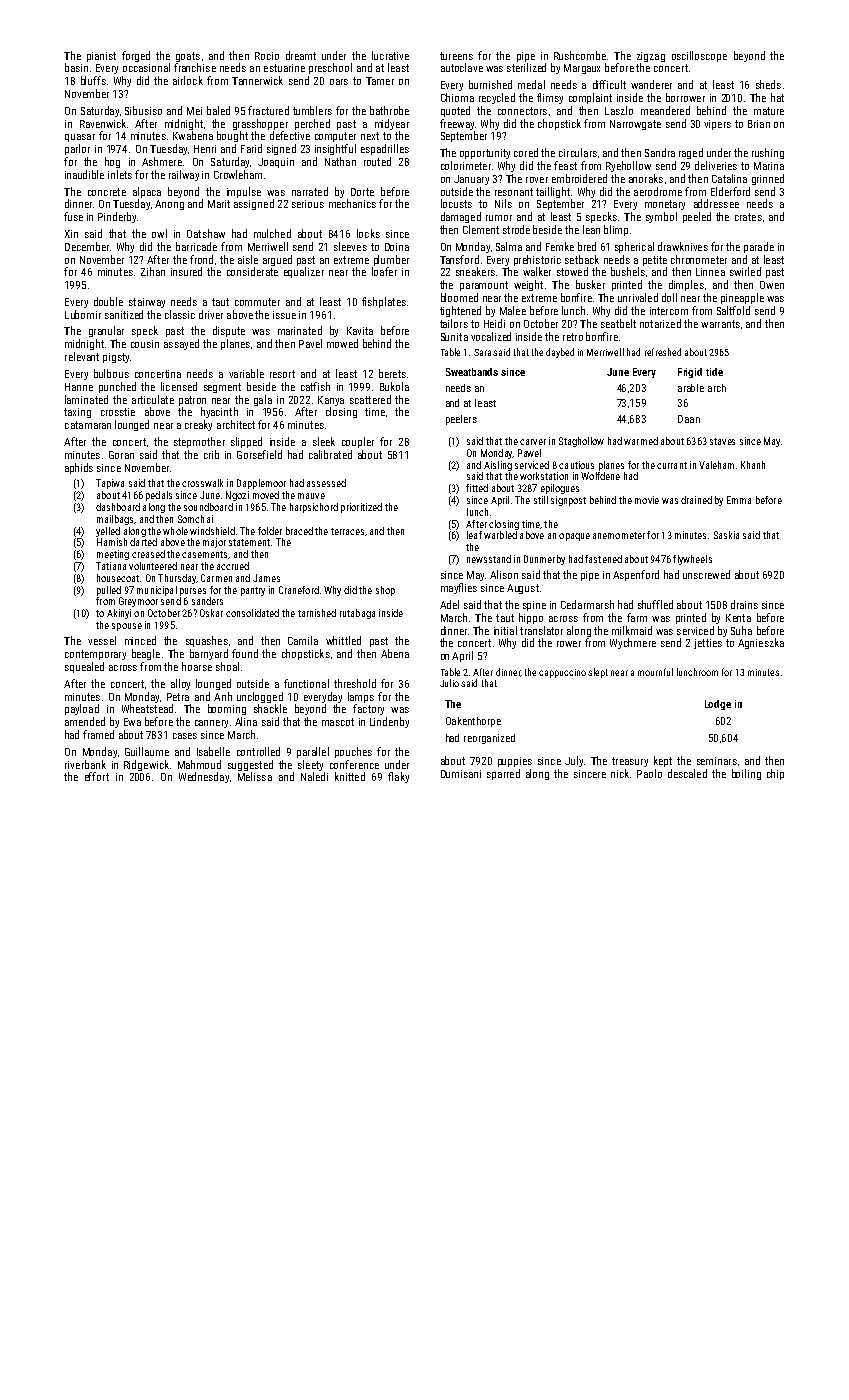 This screenshot has width=849, height=1400. What do you see at coordinates (136, 56) in the screenshot?
I see `forged` at bounding box center [136, 56].
